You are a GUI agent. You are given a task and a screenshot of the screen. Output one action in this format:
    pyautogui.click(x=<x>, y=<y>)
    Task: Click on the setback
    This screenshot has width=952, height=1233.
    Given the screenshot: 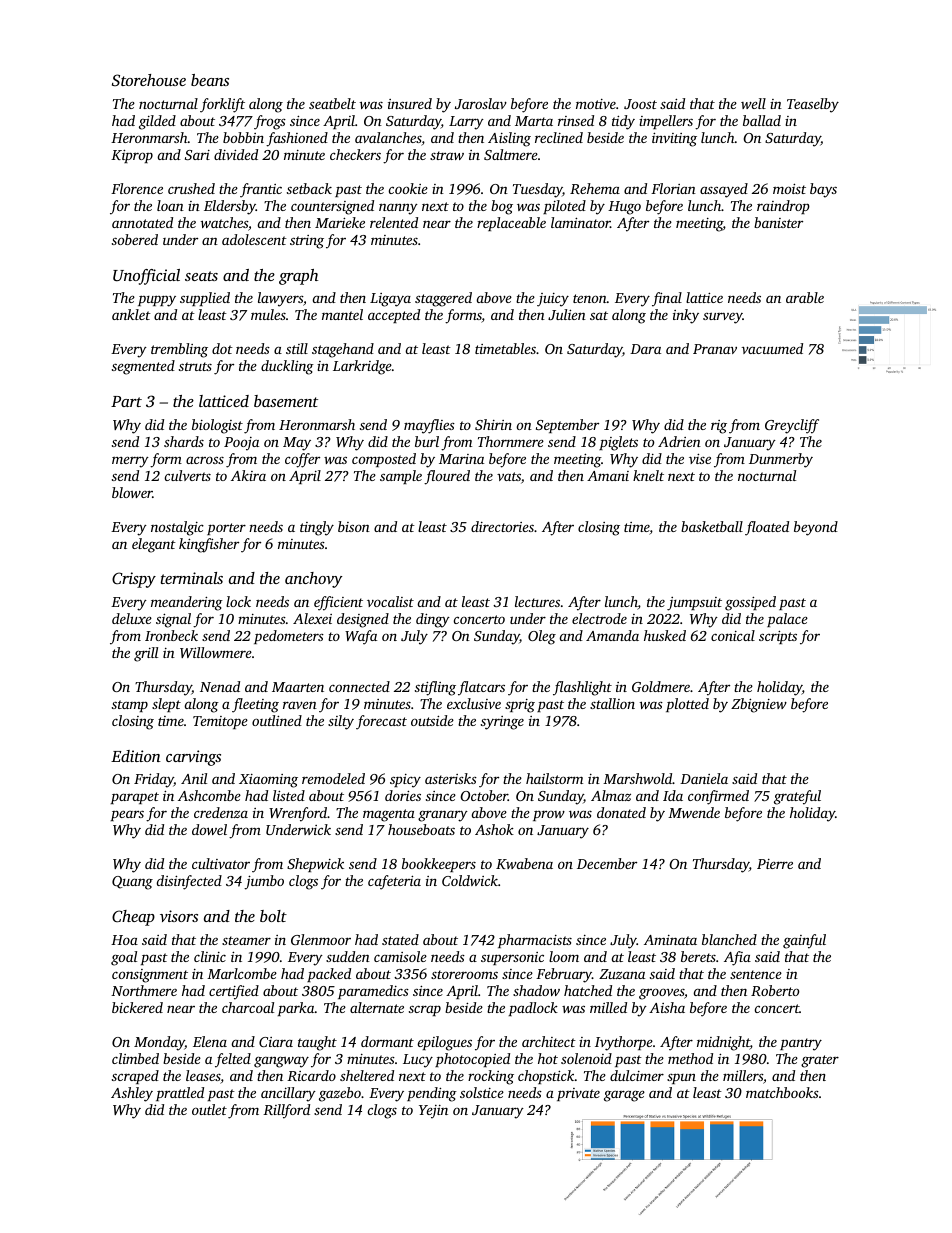 What is the action you would take?
    pyautogui.click(x=309, y=188)
